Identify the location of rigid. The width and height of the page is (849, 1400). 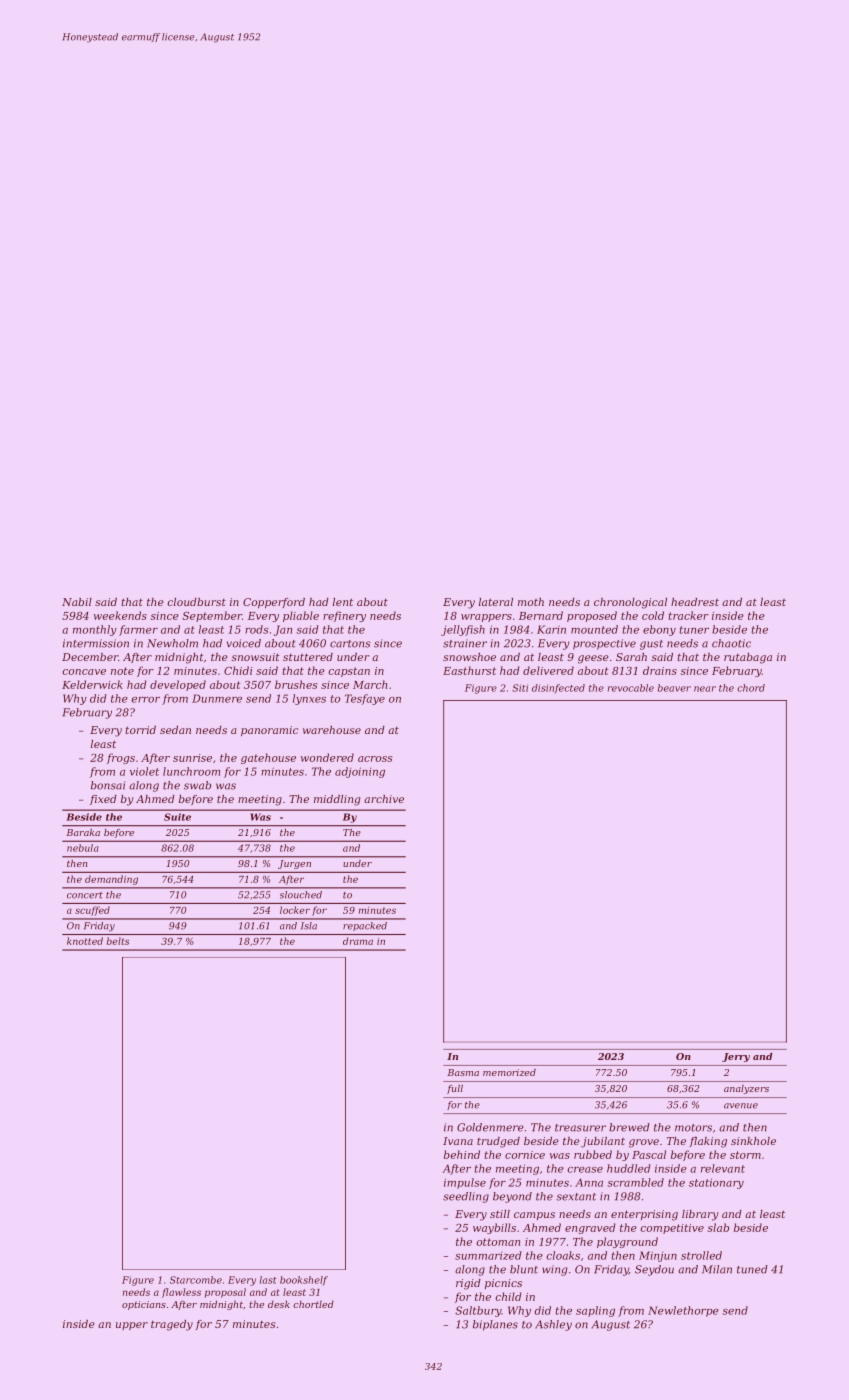
(468, 1284).
